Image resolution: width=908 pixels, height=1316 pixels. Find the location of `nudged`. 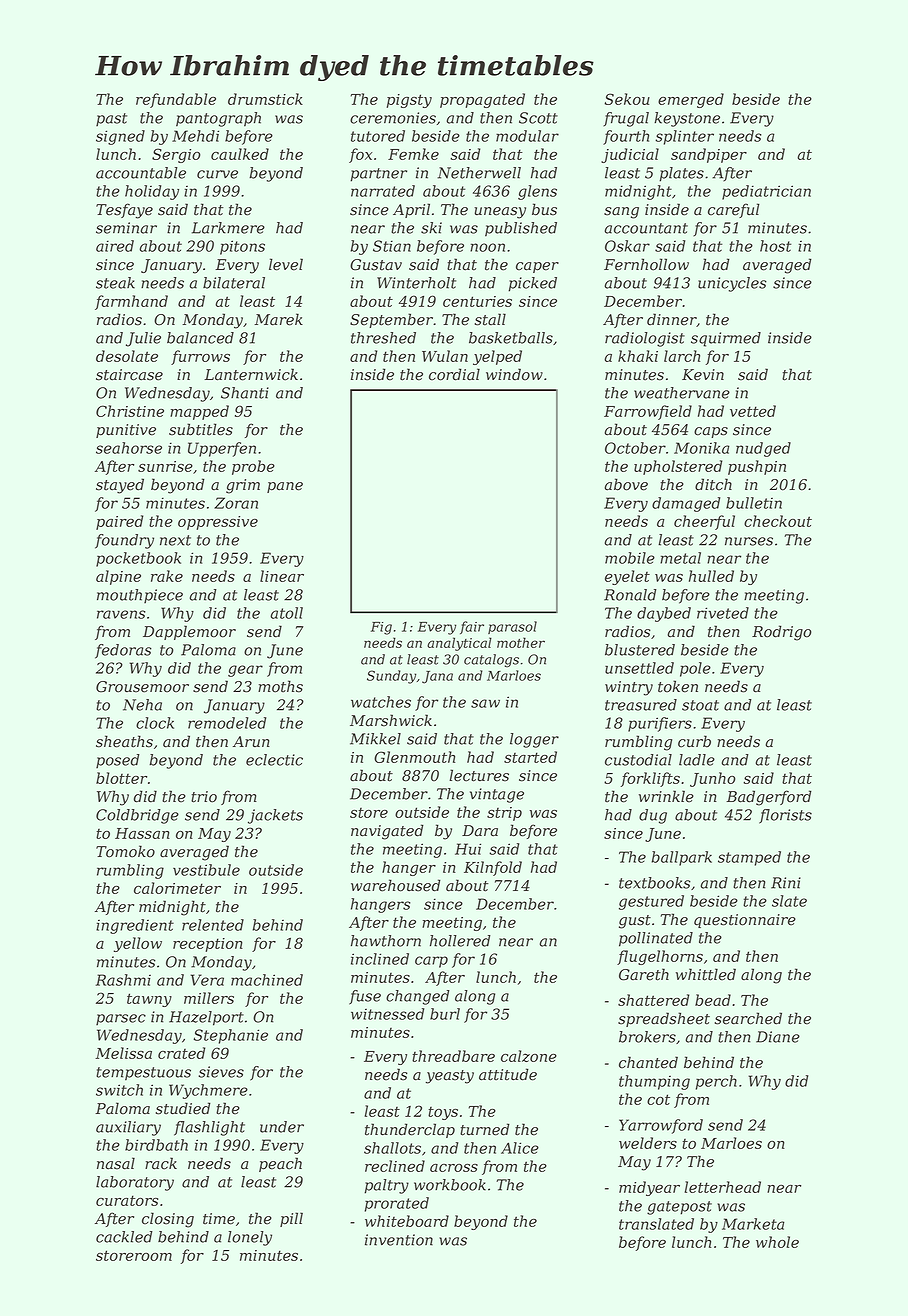

nudged is located at coordinates (763, 449).
